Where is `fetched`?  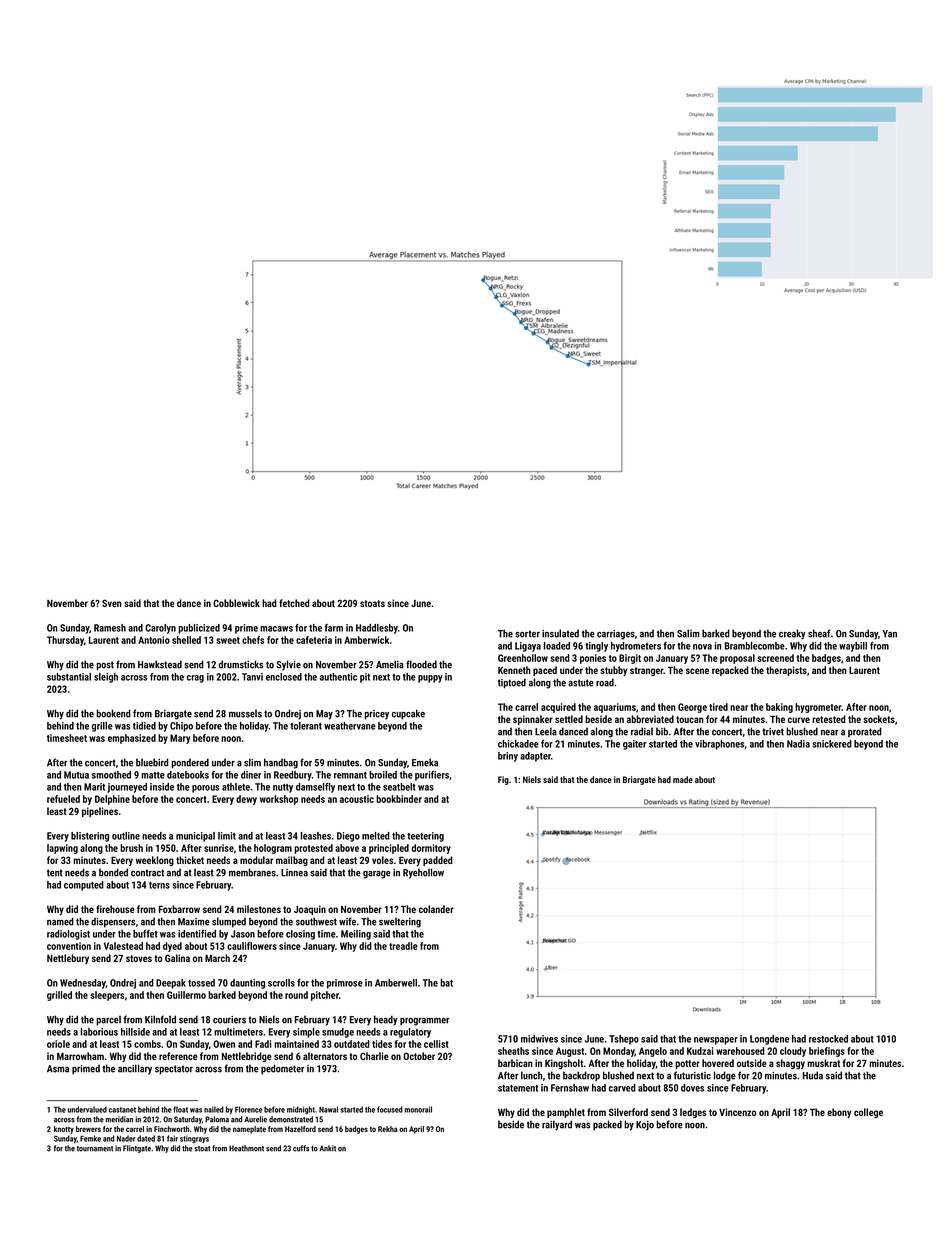
fetched is located at coordinates (294, 603).
